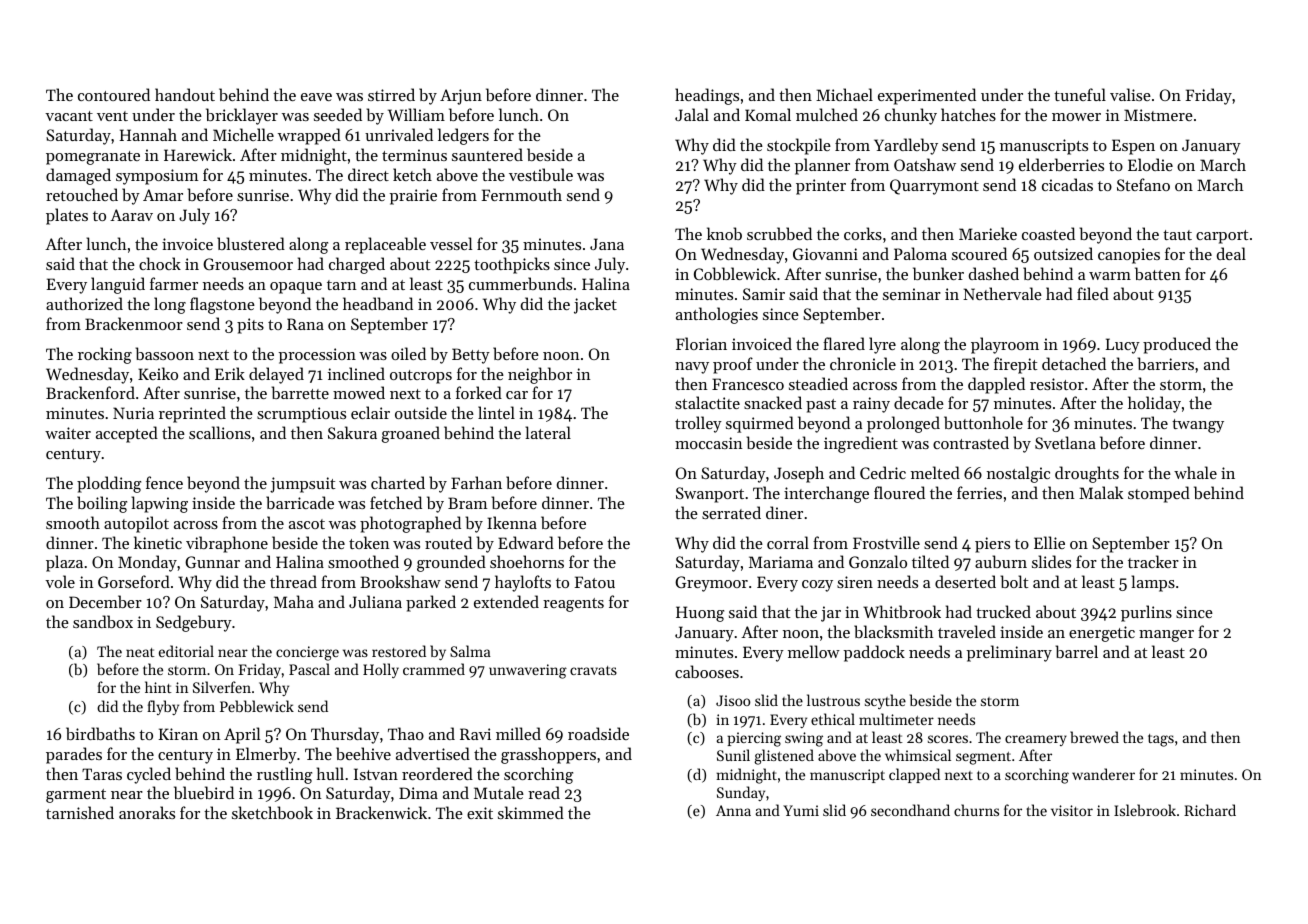 The image size is (1308, 924). I want to click on stirred, so click(391, 94).
